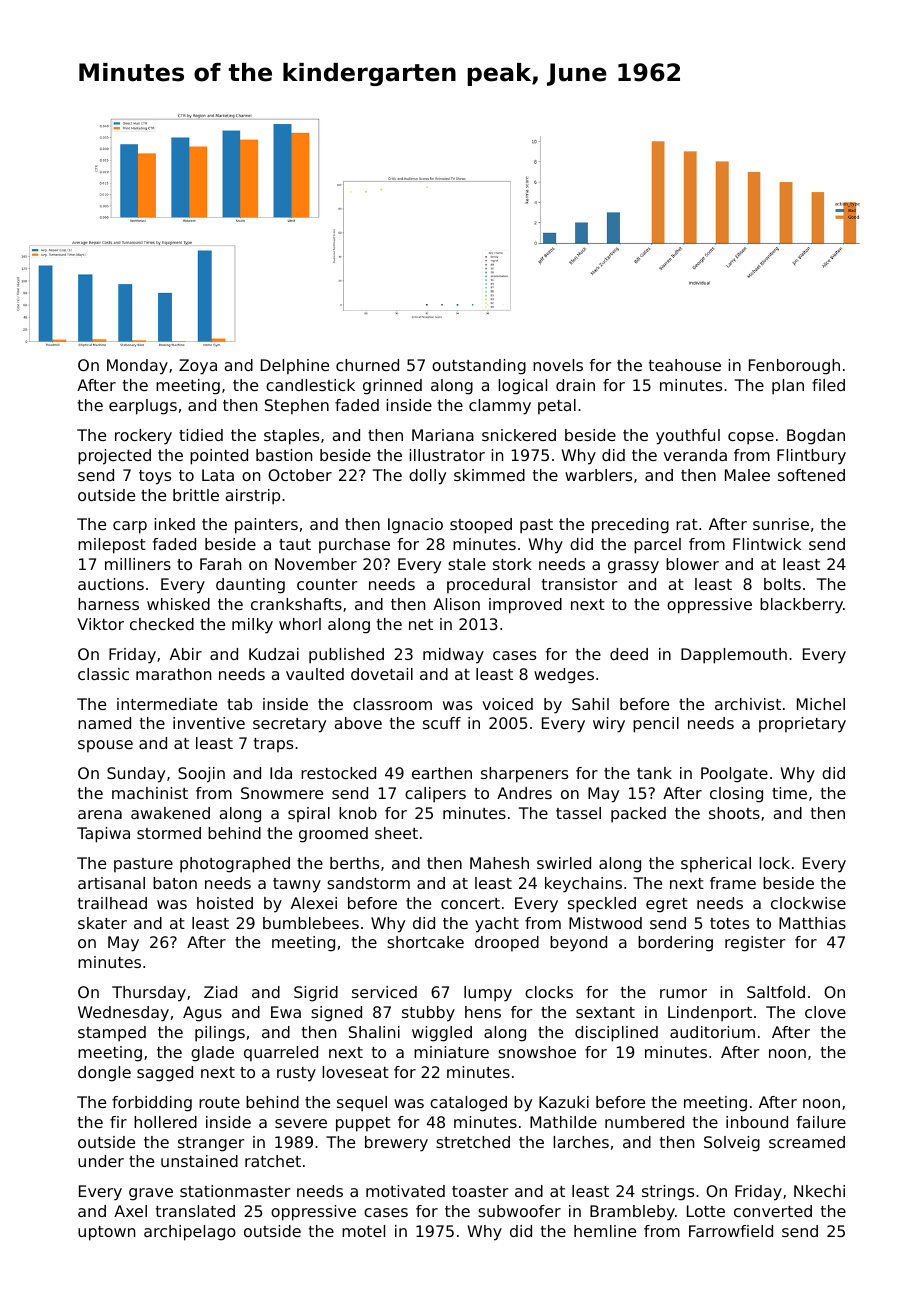 Image resolution: width=924 pixels, height=1308 pixels. Describe the element at coordinates (111, 883) in the page. I see `artisanal` at that location.
